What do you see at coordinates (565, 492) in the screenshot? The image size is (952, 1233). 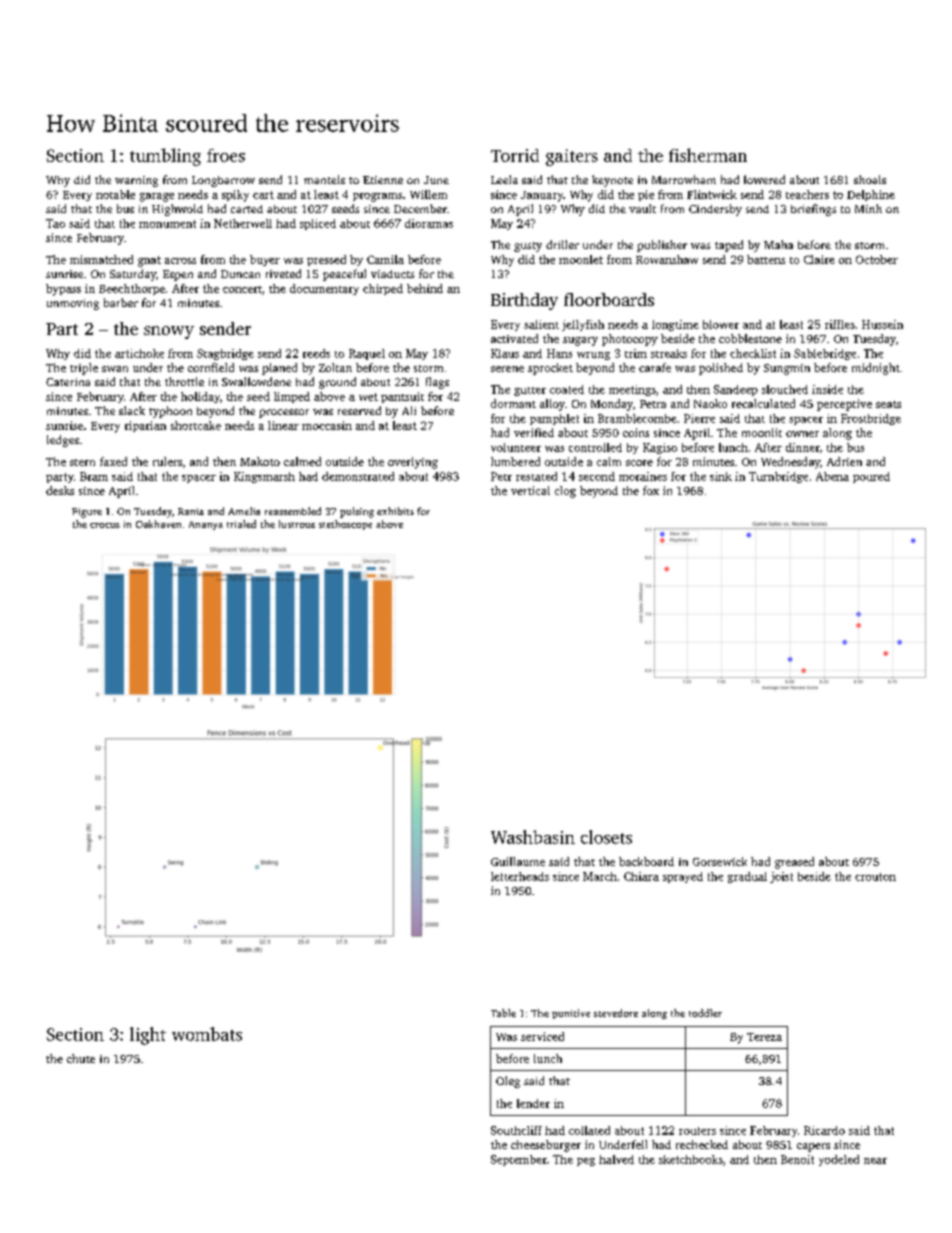 I see `clog` at bounding box center [565, 492].
